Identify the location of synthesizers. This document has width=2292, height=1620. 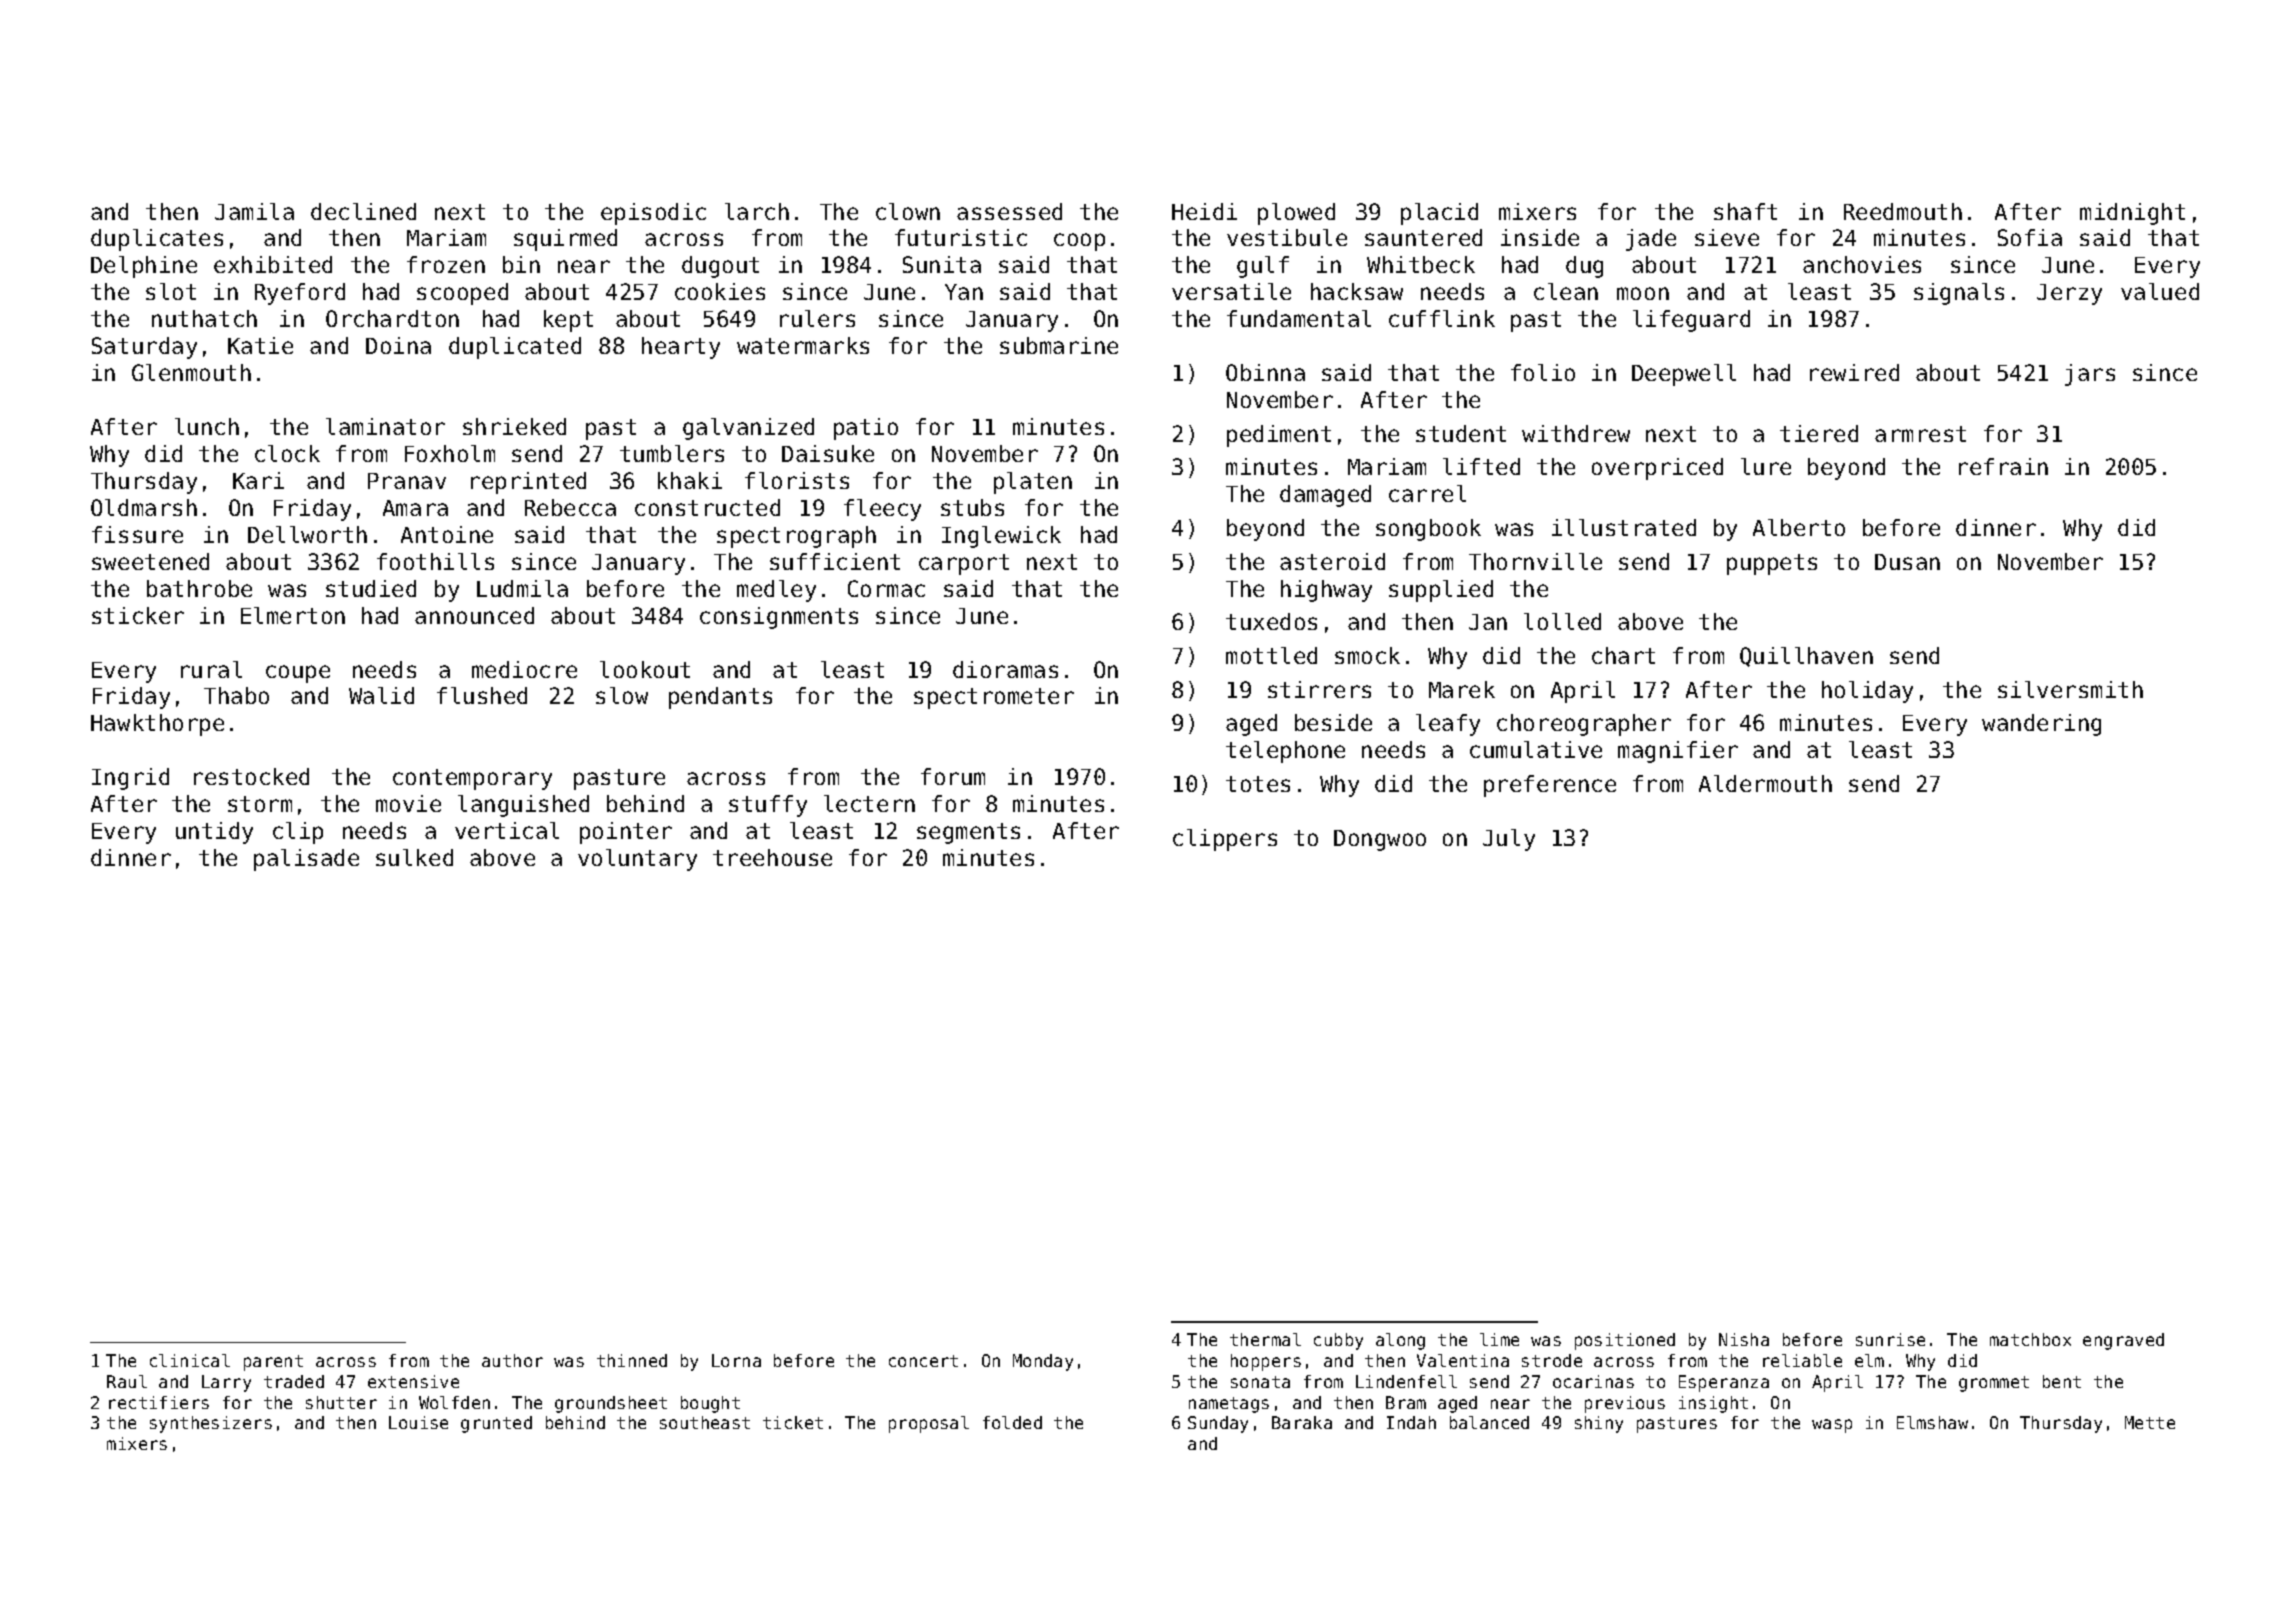
(211, 1424).
